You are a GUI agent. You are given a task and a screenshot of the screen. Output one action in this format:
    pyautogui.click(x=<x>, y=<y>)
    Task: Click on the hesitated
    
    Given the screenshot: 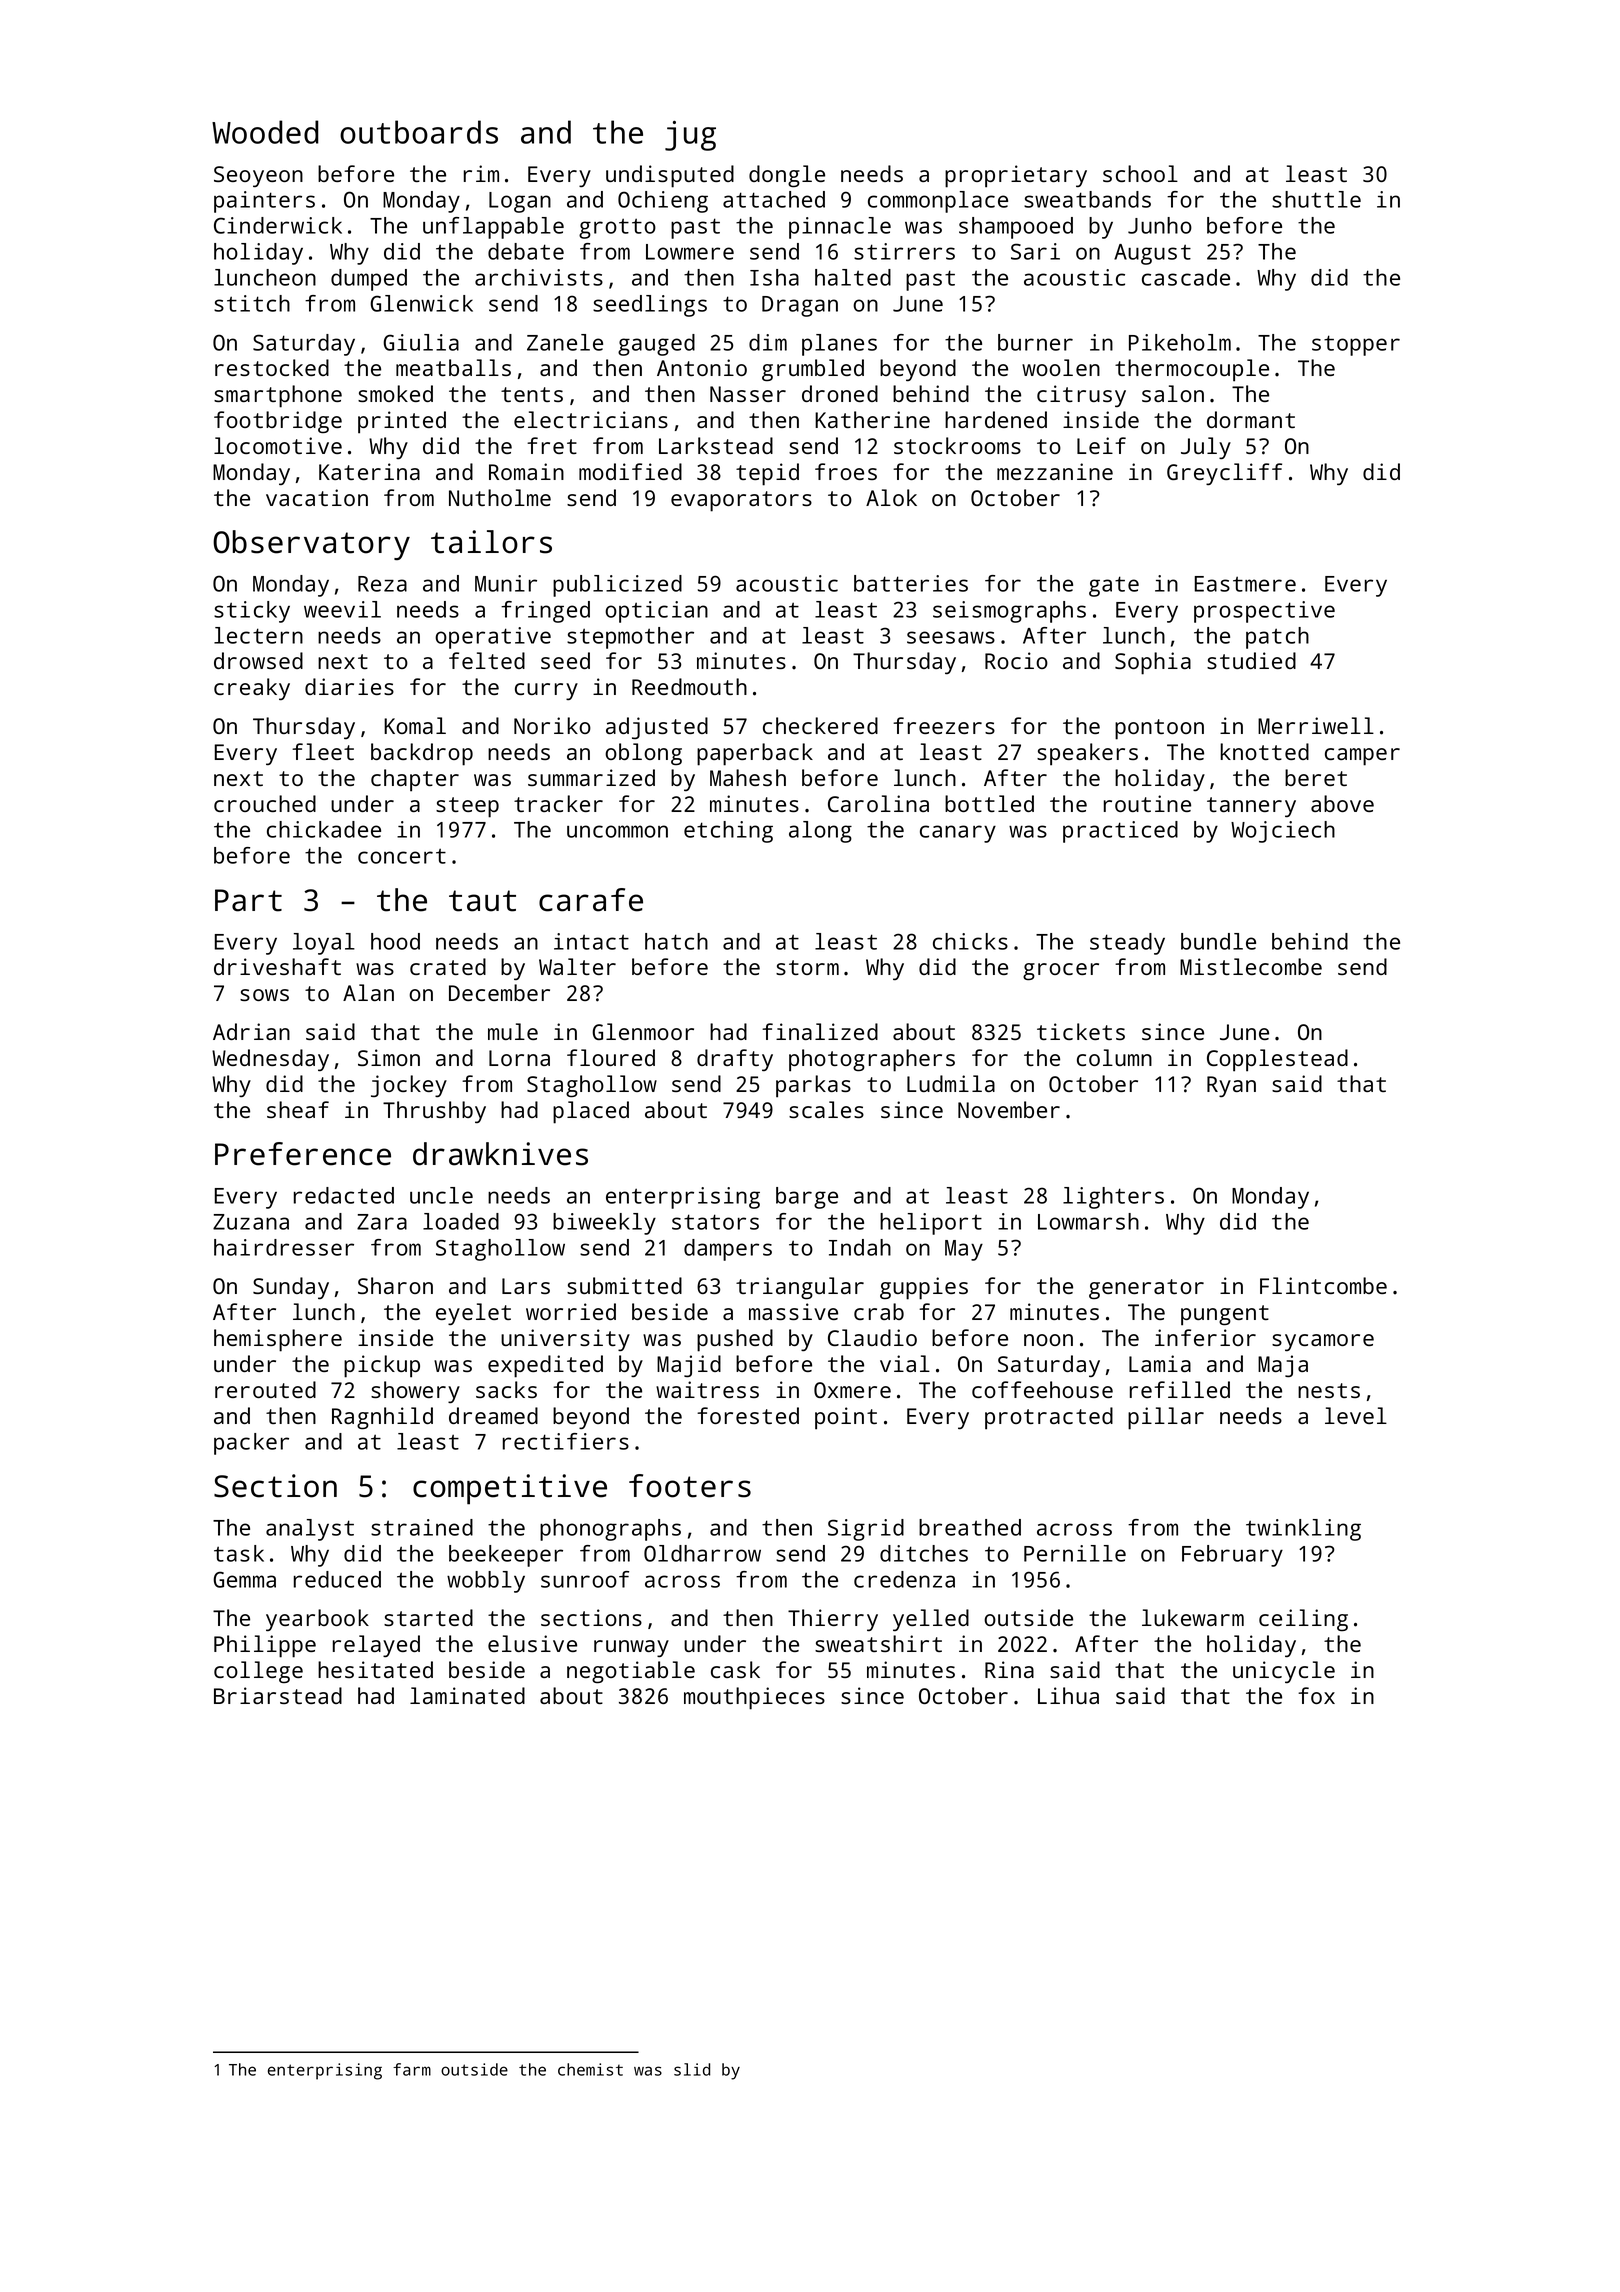 What is the action you would take?
    pyautogui.click(x=375, y=1669)
